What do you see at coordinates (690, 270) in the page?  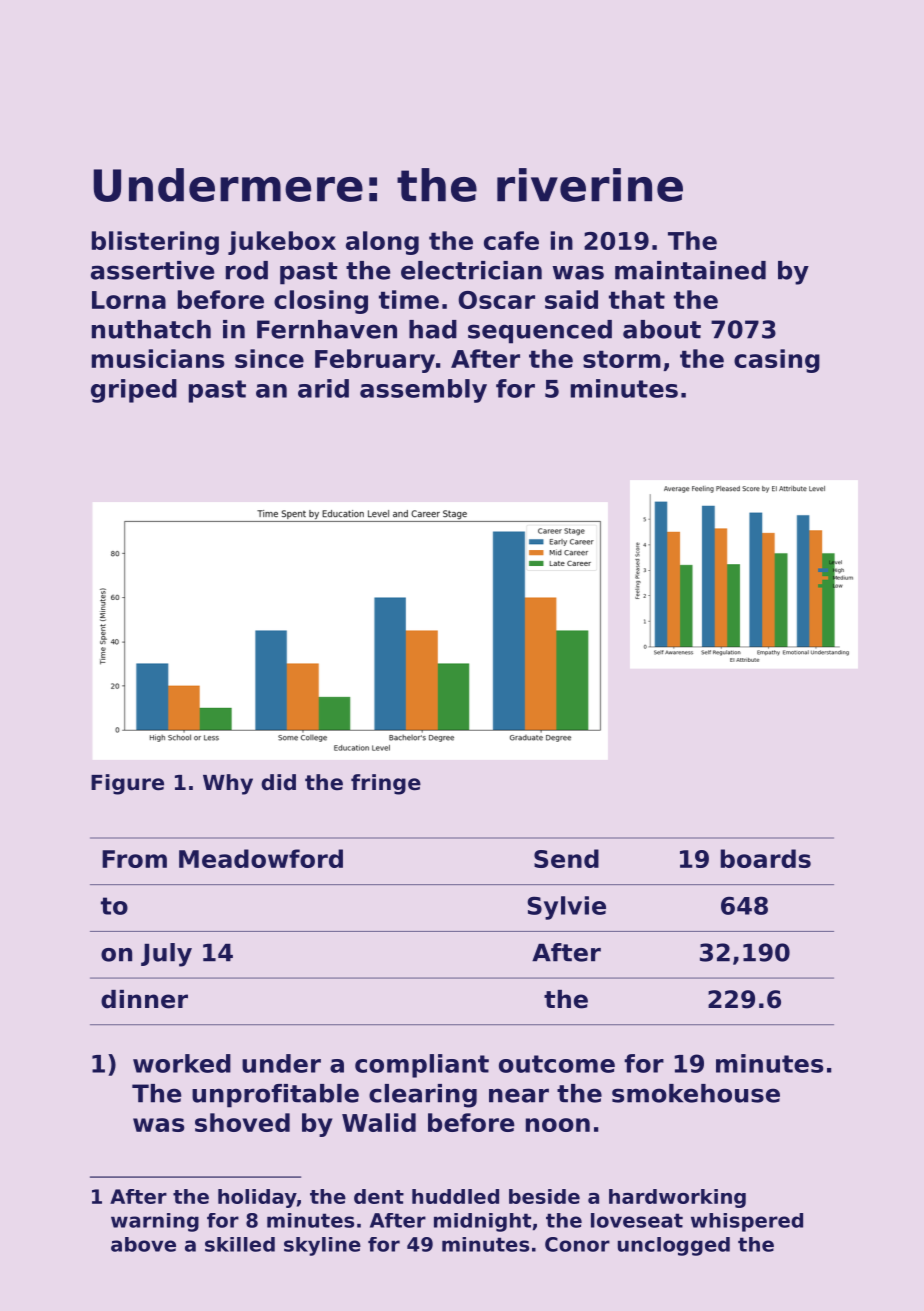 I see `maintained` at bounding box center [690, 270].
